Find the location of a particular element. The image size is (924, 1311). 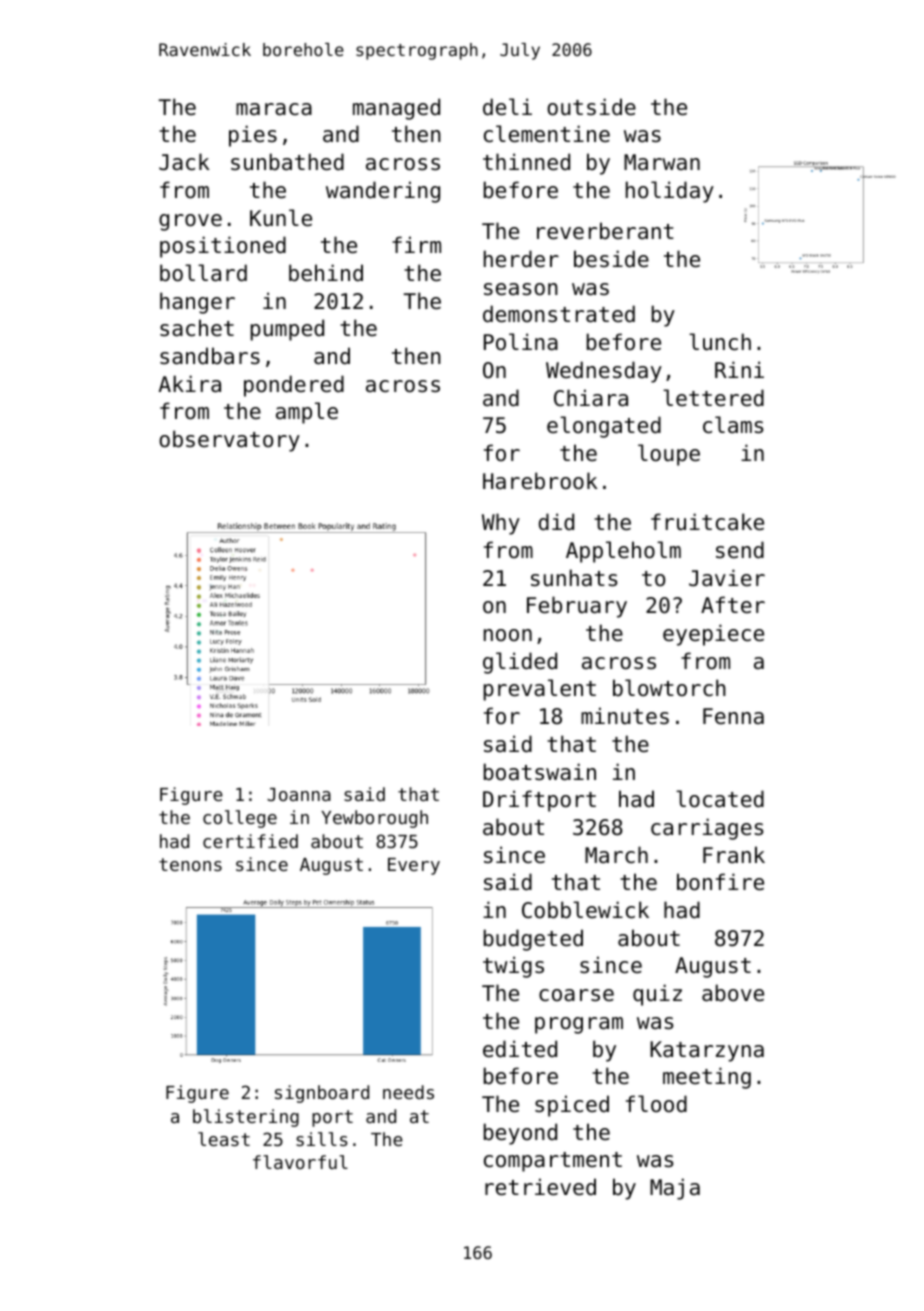

Joanna is located at coordinates (299, 794).
